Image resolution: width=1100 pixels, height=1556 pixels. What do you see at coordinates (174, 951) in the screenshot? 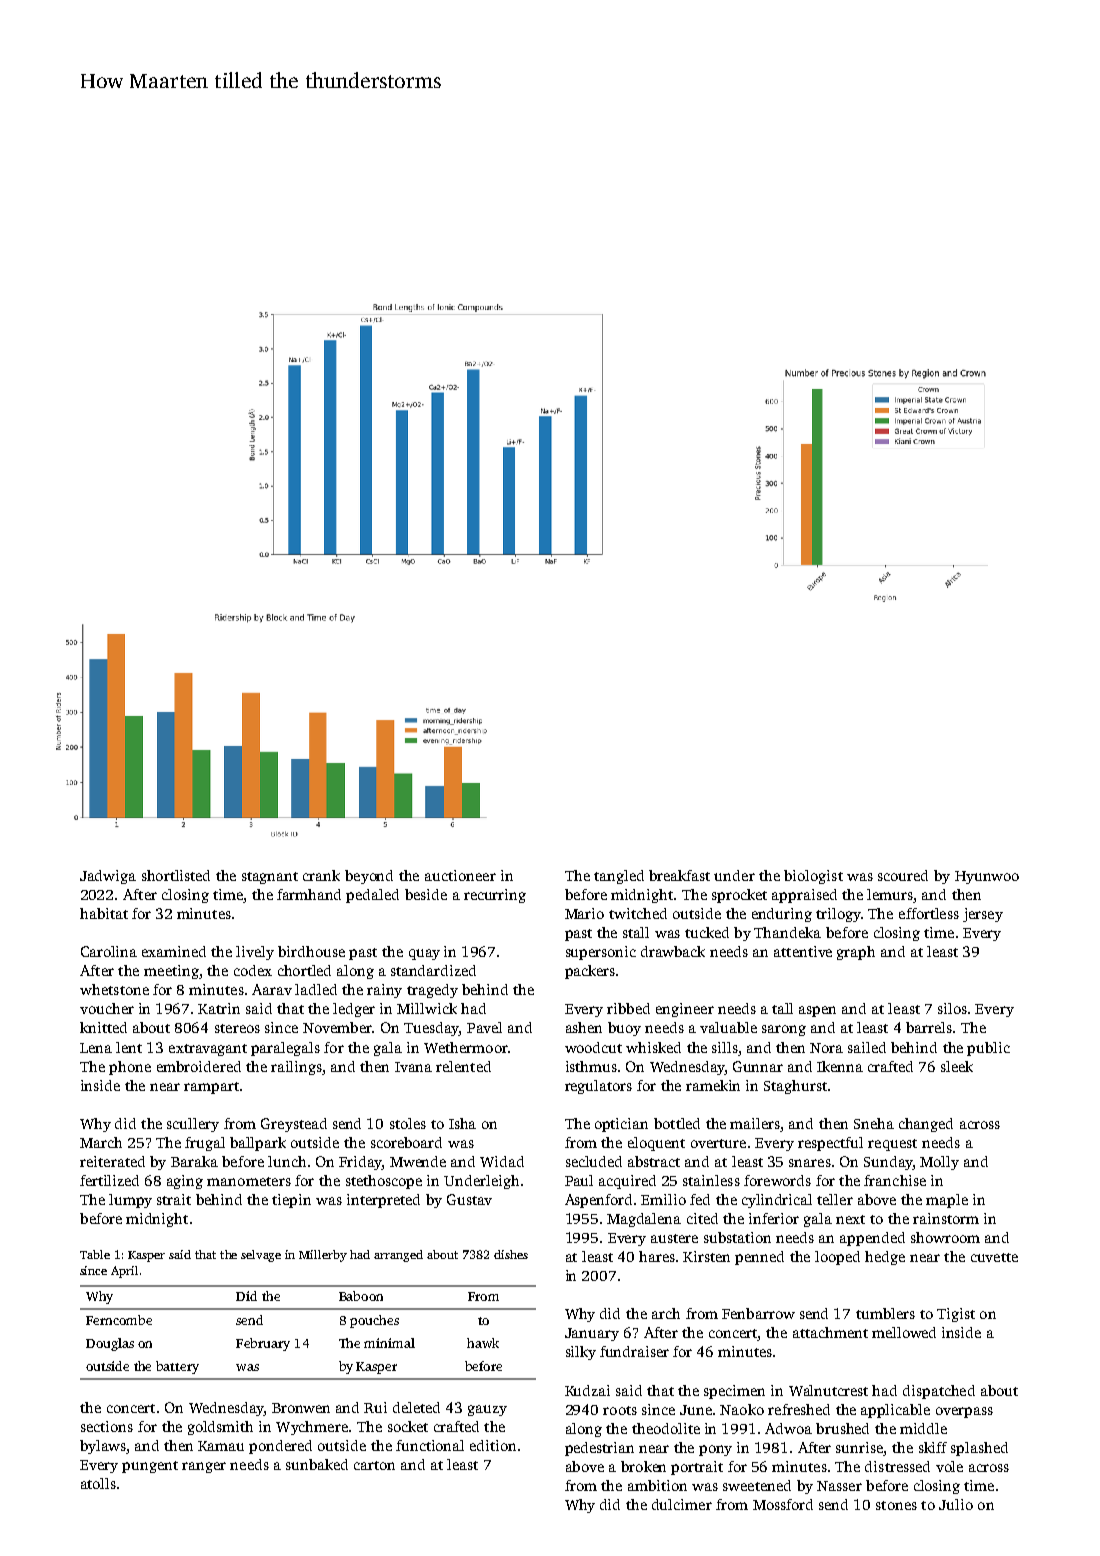
I see `examined` at bounding box center [174, 951].
